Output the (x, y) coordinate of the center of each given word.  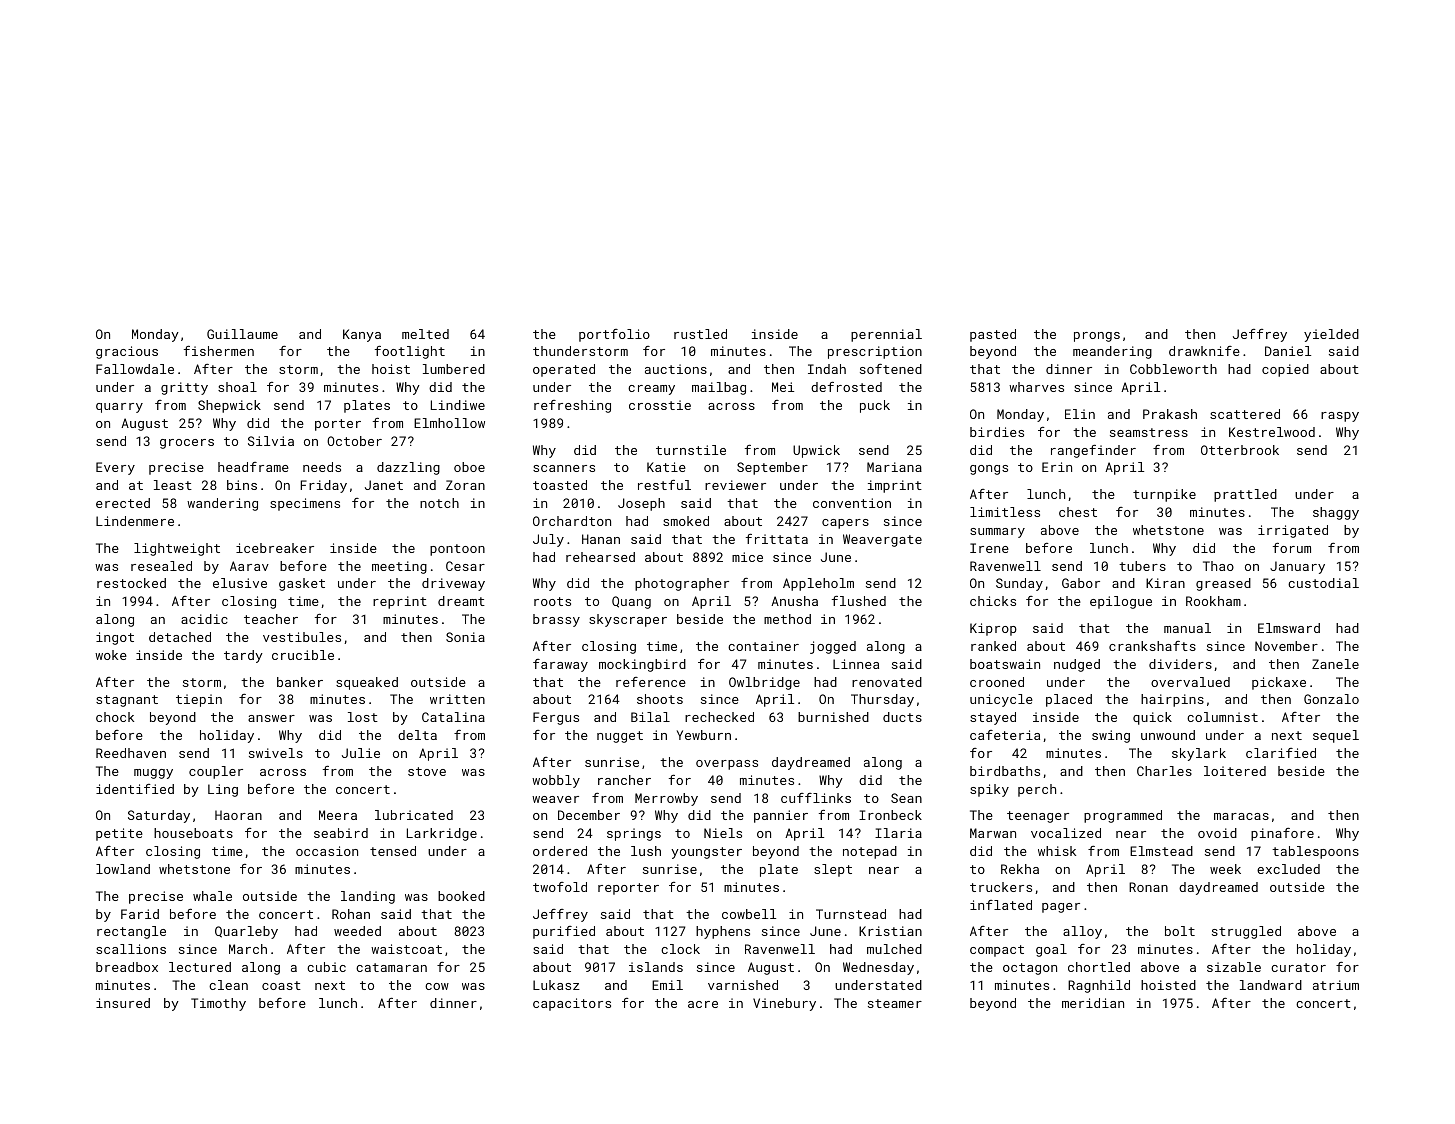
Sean (906, 798)
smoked (686, 521)
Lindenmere (135, 521)
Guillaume (242, 334)
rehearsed (600, 557)
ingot (115, 638)
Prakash (1170, 414)
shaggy (1336, 513)
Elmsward (1289, 628)
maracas (1241, 816)
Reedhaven (131, 753)
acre (703, 1004)
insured (123, 1003)
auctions (676, 369)
